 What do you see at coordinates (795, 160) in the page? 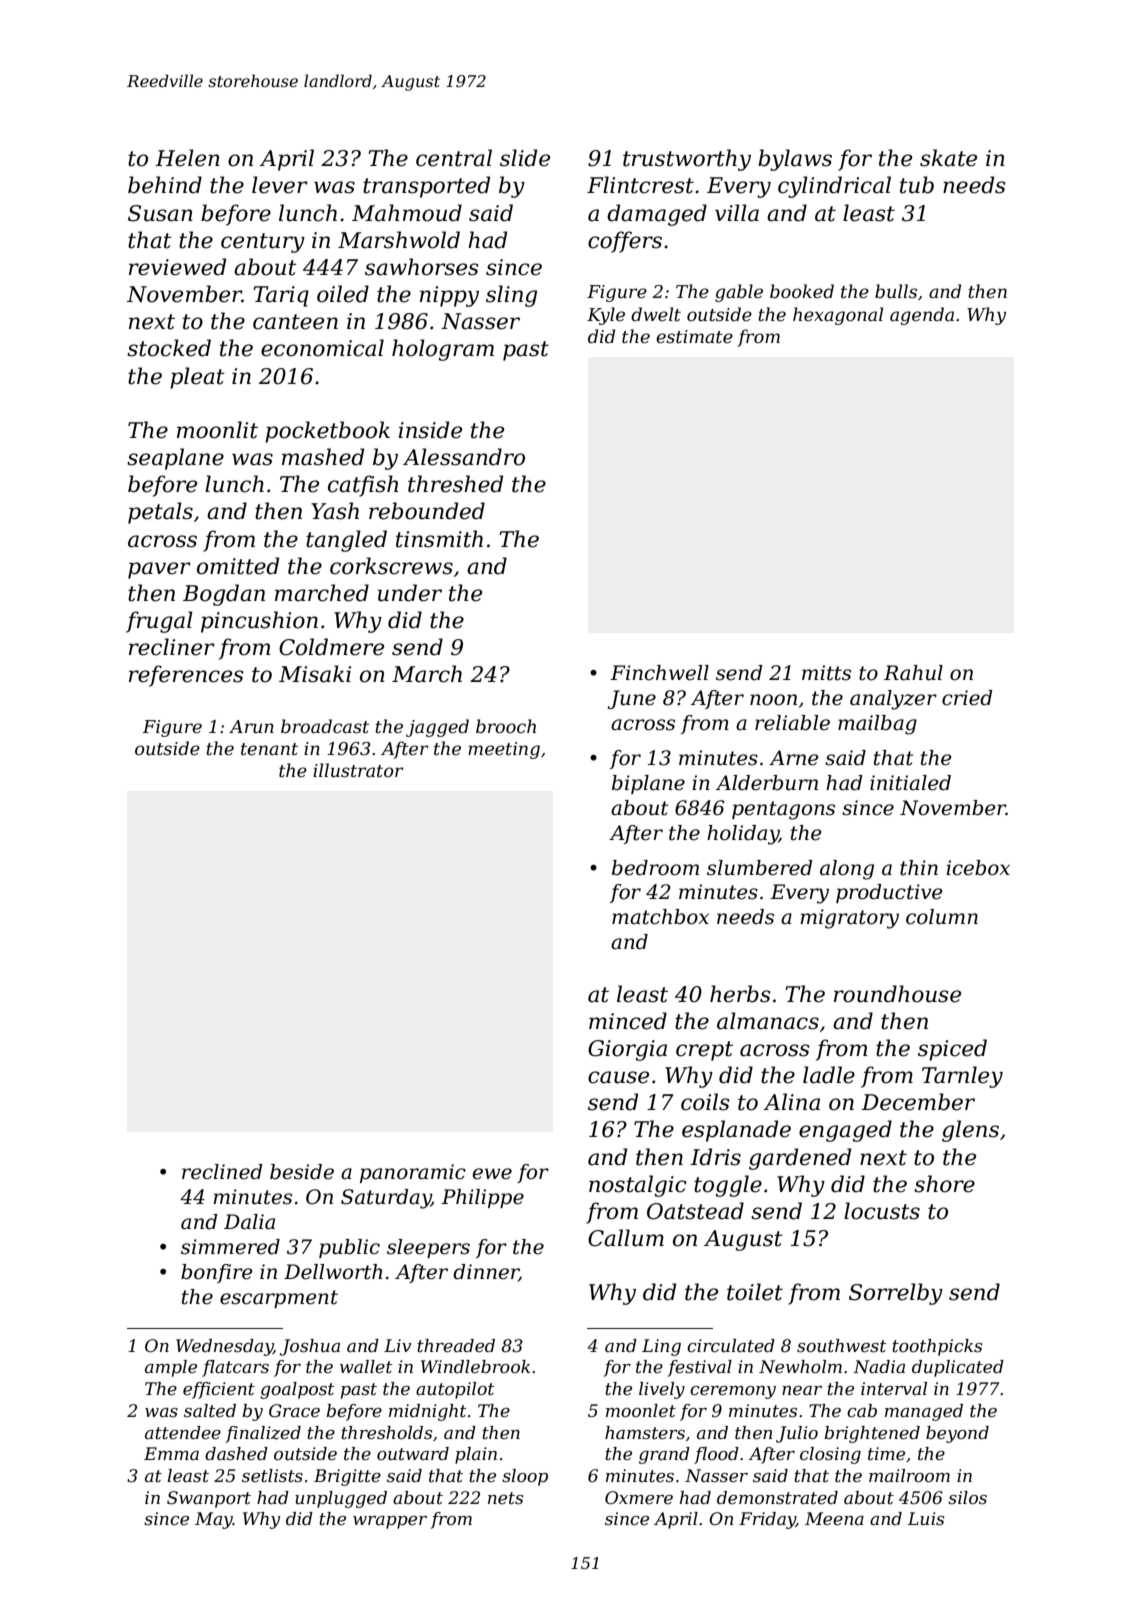
I see `bylaws` at bounding box center [795, 160].
